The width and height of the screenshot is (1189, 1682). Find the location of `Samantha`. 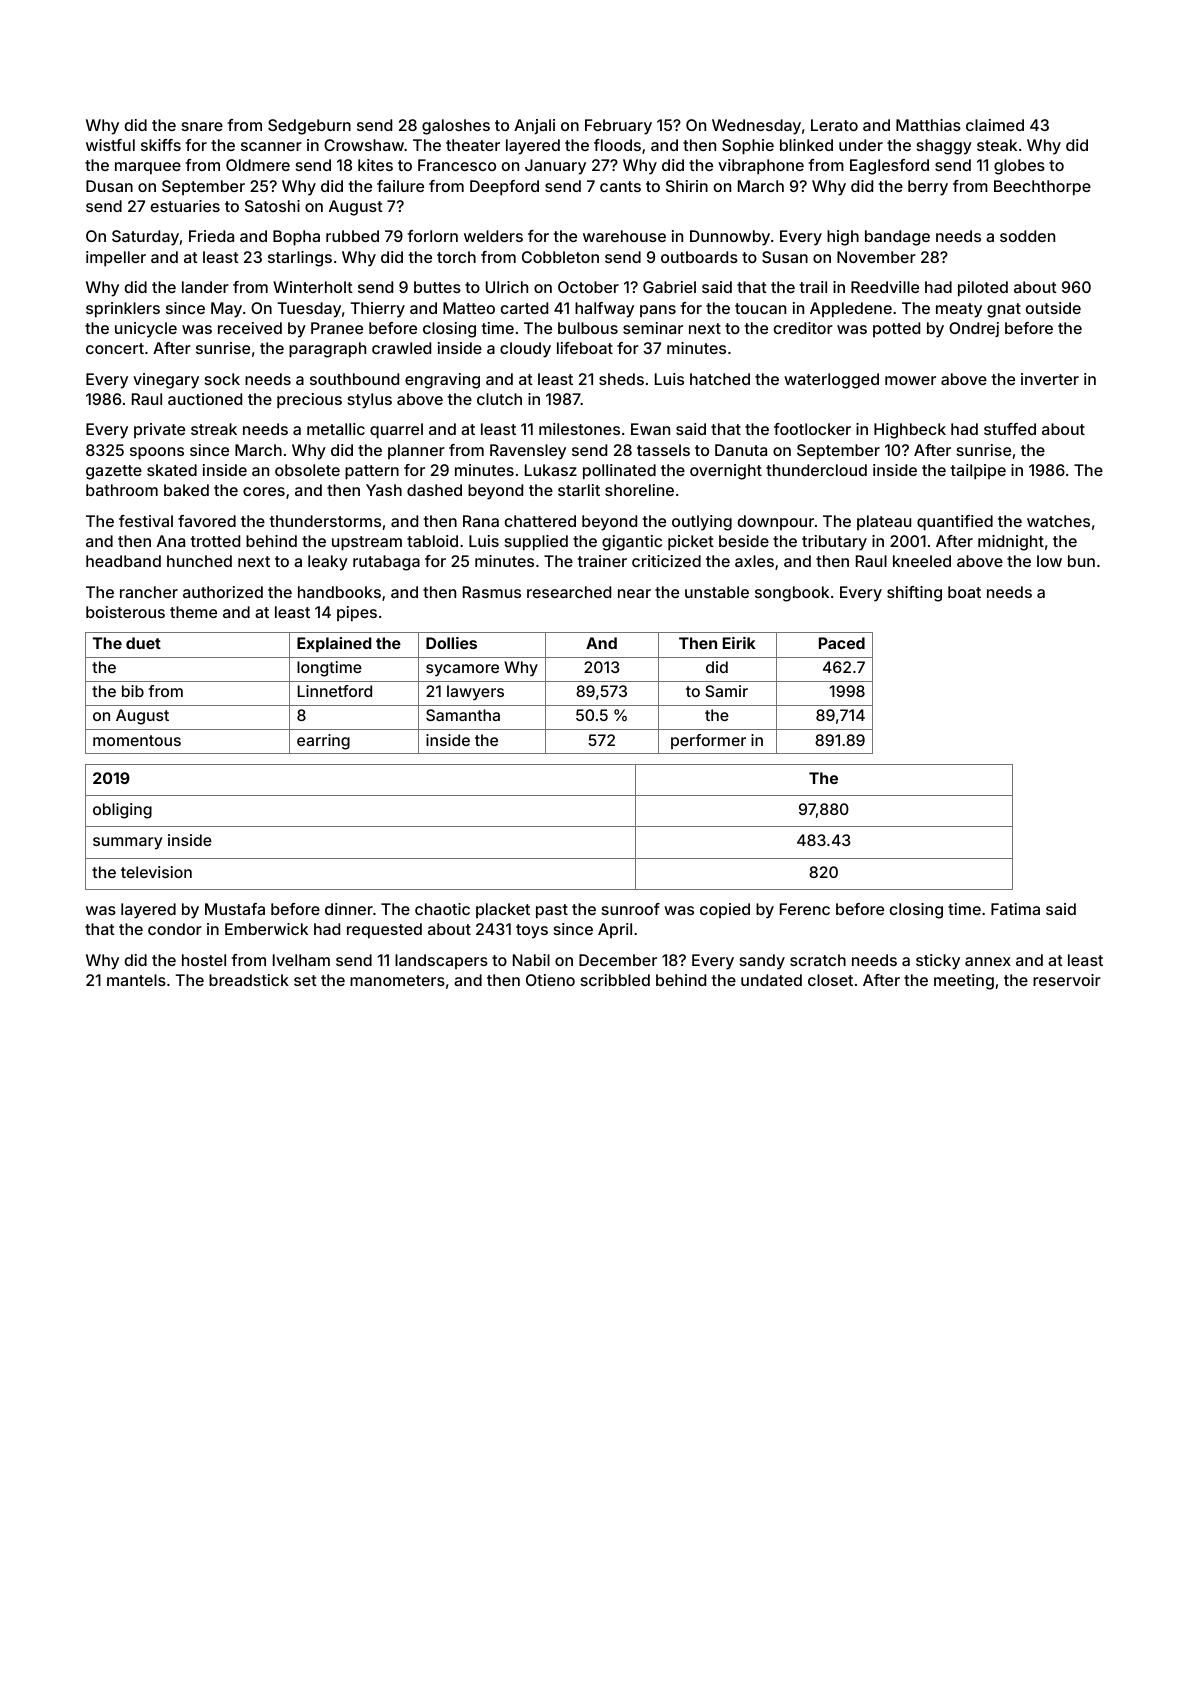

Samantha is located at coordinates (463, 715).
